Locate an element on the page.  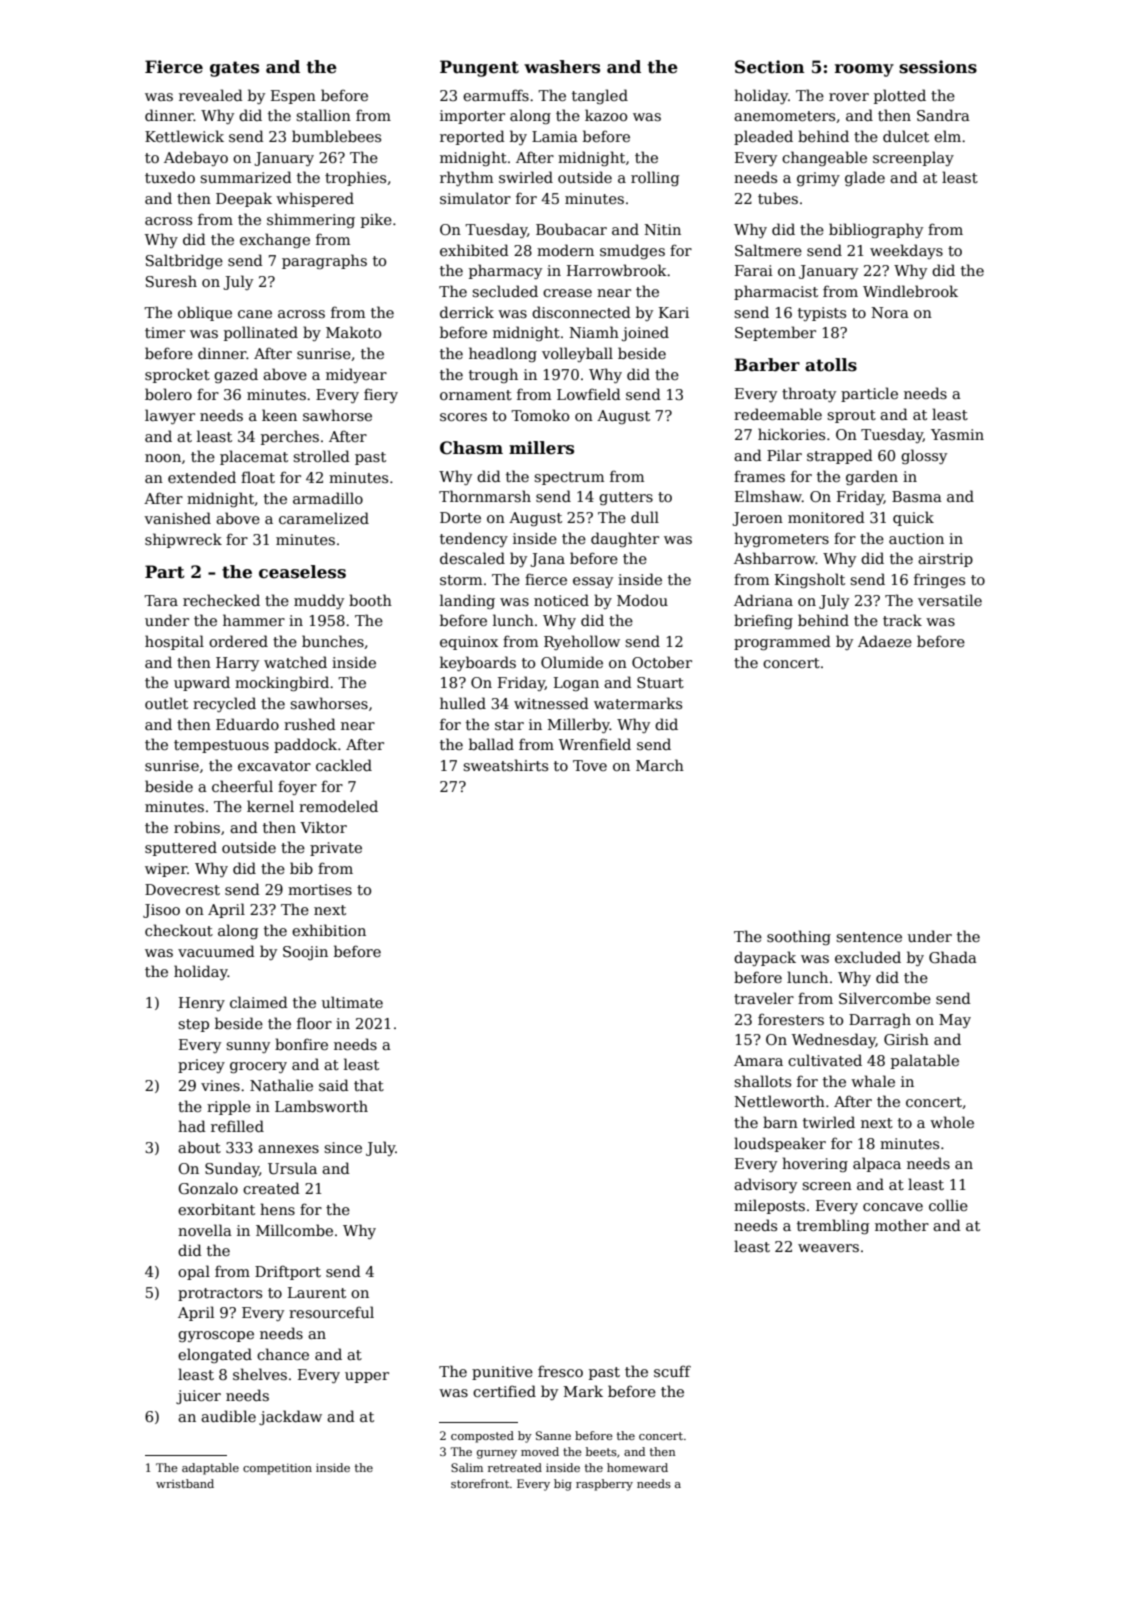
cultivated is located at coordinates (825, 1060).
